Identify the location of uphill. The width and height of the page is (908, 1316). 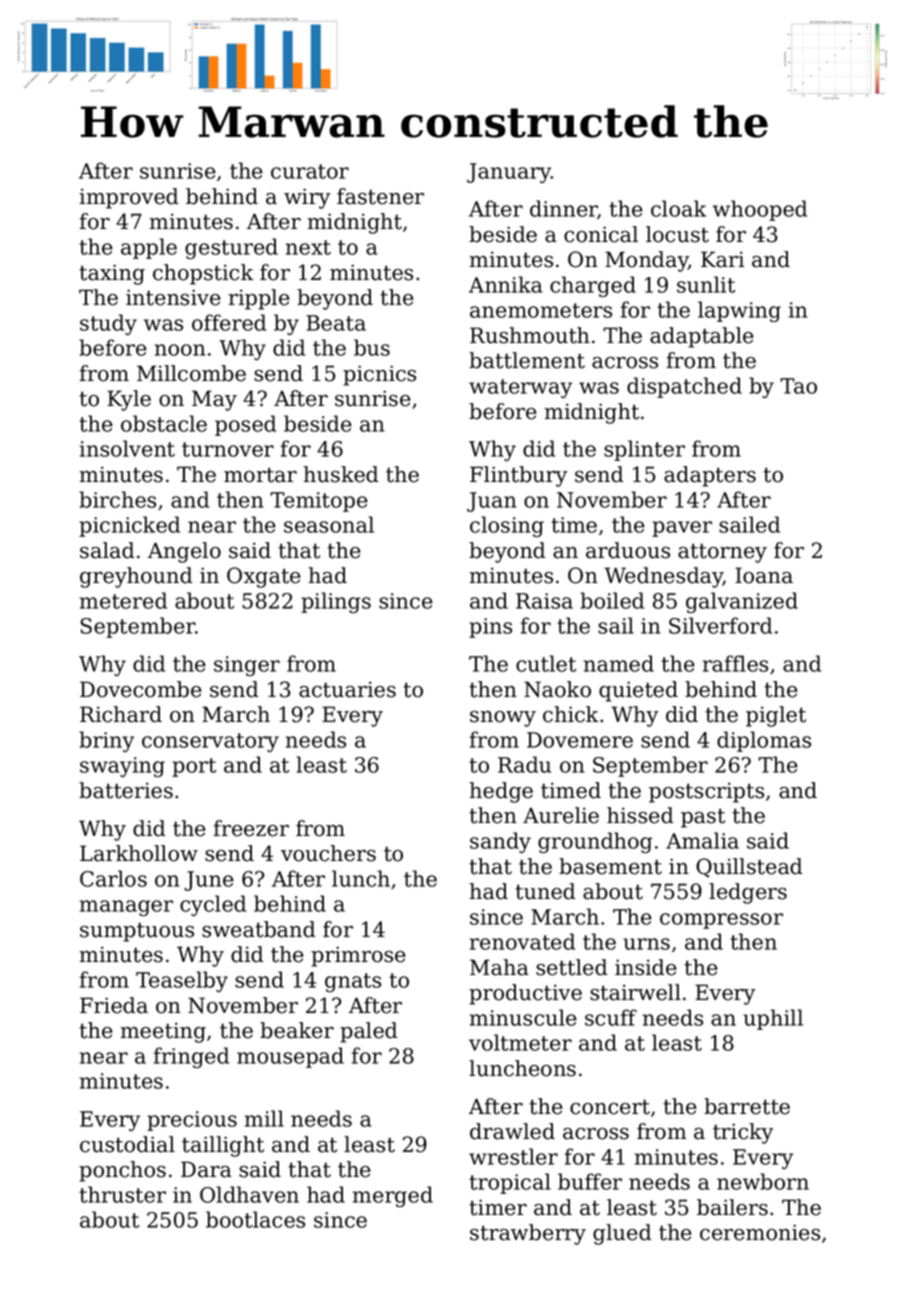
(773, 1019).
